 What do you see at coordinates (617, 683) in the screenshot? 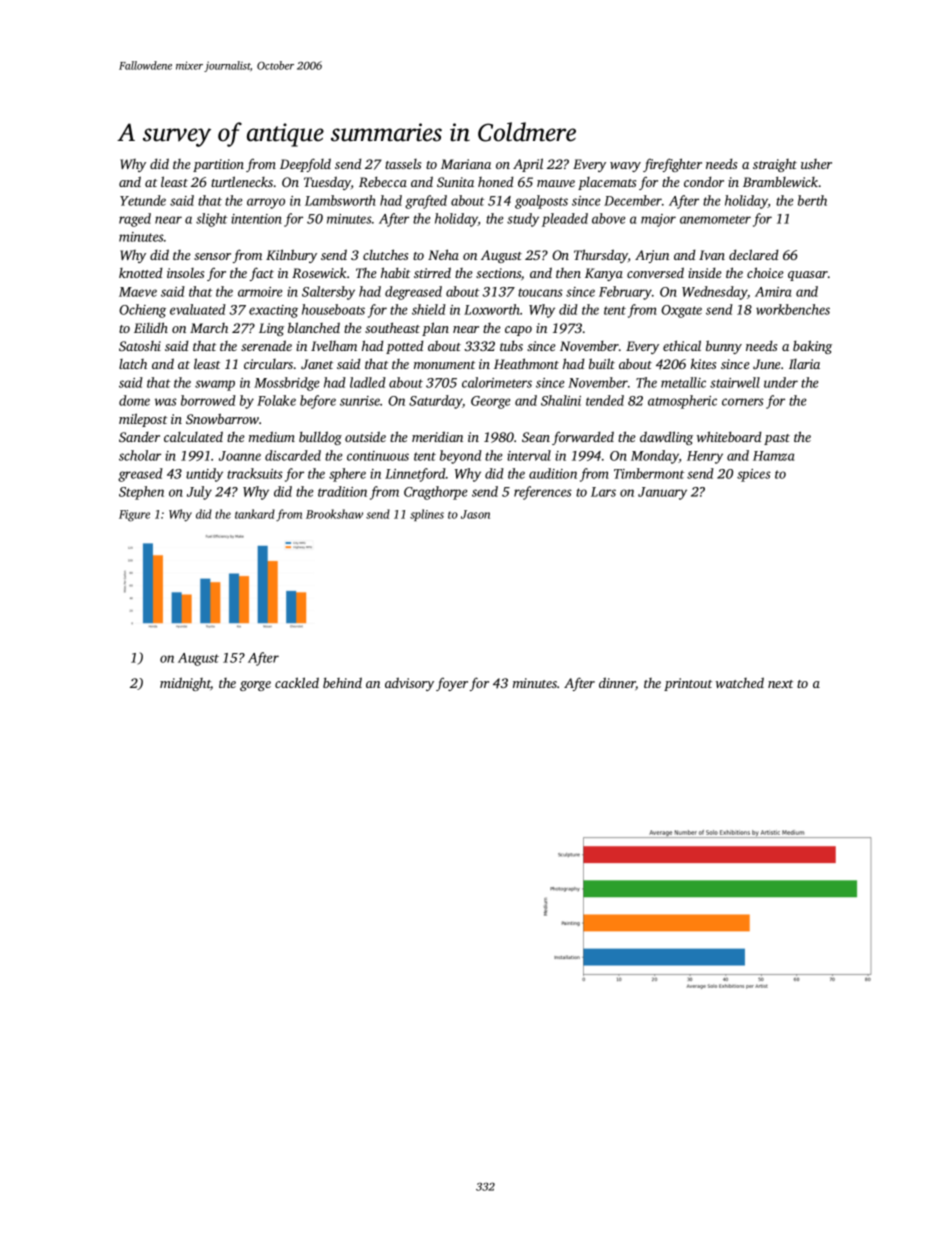
I see `dinner` at bounding box center [617, 683].
